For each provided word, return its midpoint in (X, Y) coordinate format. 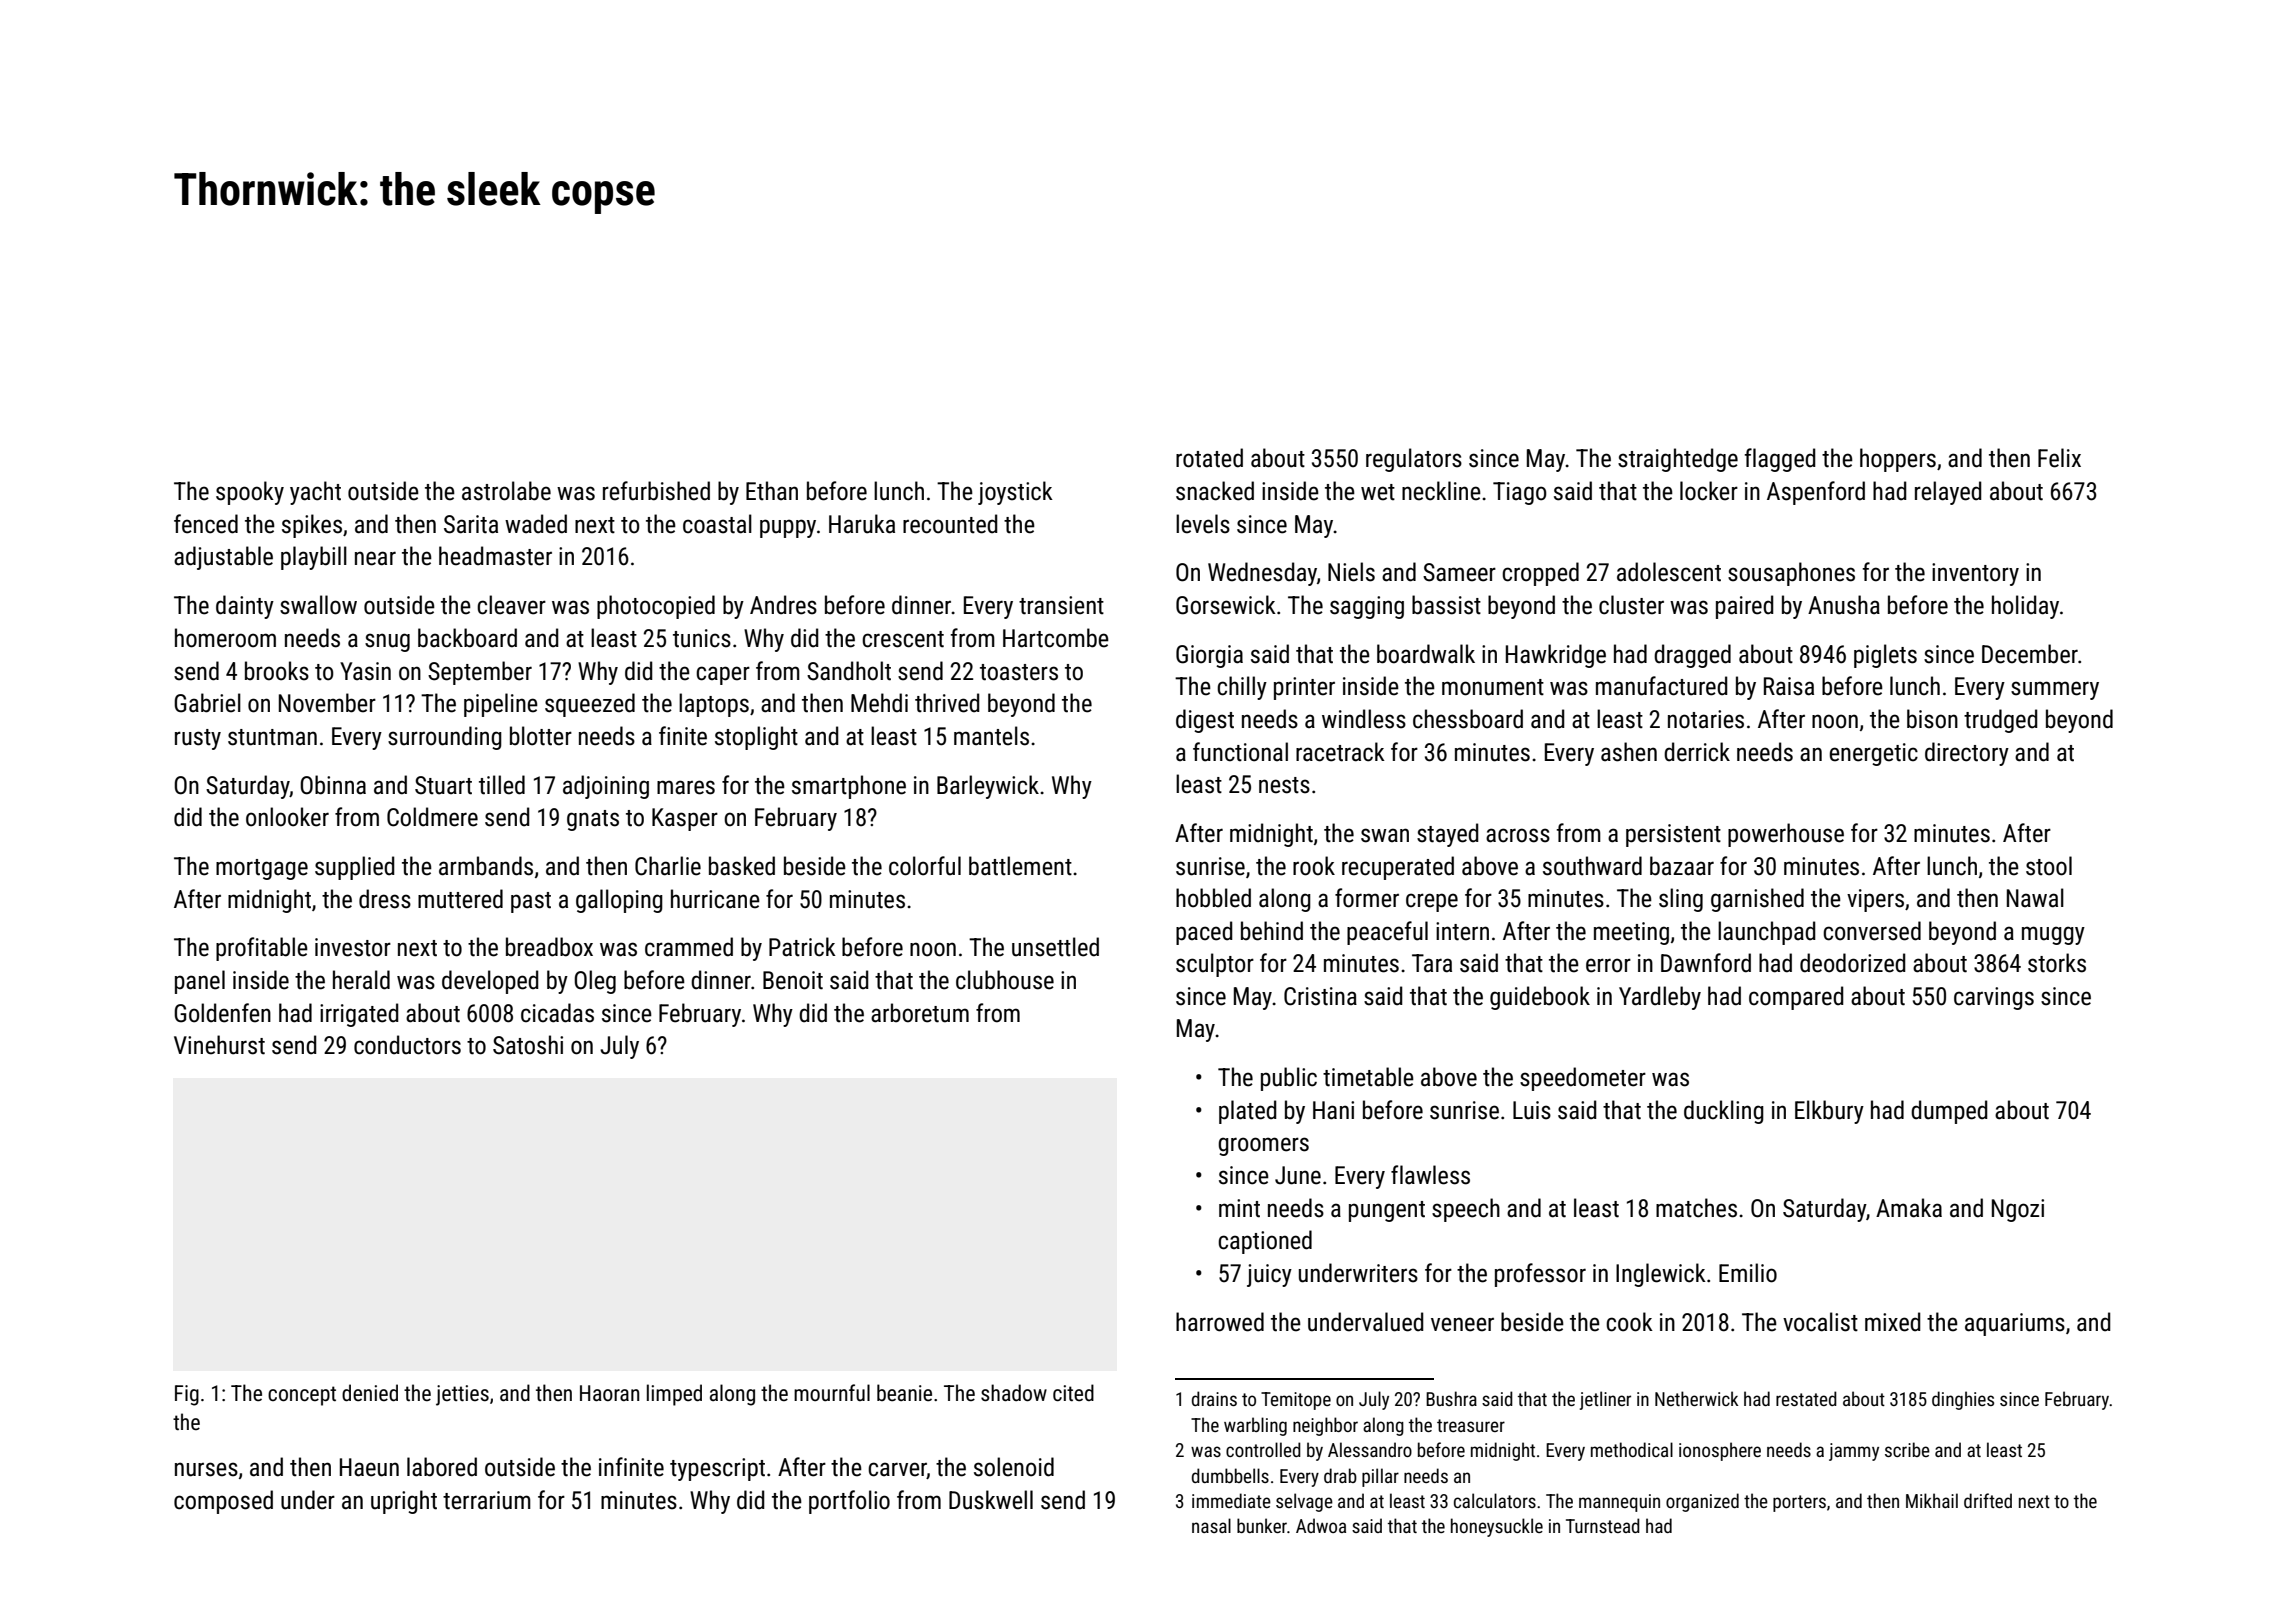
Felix (2059, 458)
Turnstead (1603, 1525)
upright (404, 1502)
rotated (1209, 458)
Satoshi (528, 1045)
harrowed (1220, 1322)
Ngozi (2018, 1210)
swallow (318, 605)
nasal (1211, 1525)
